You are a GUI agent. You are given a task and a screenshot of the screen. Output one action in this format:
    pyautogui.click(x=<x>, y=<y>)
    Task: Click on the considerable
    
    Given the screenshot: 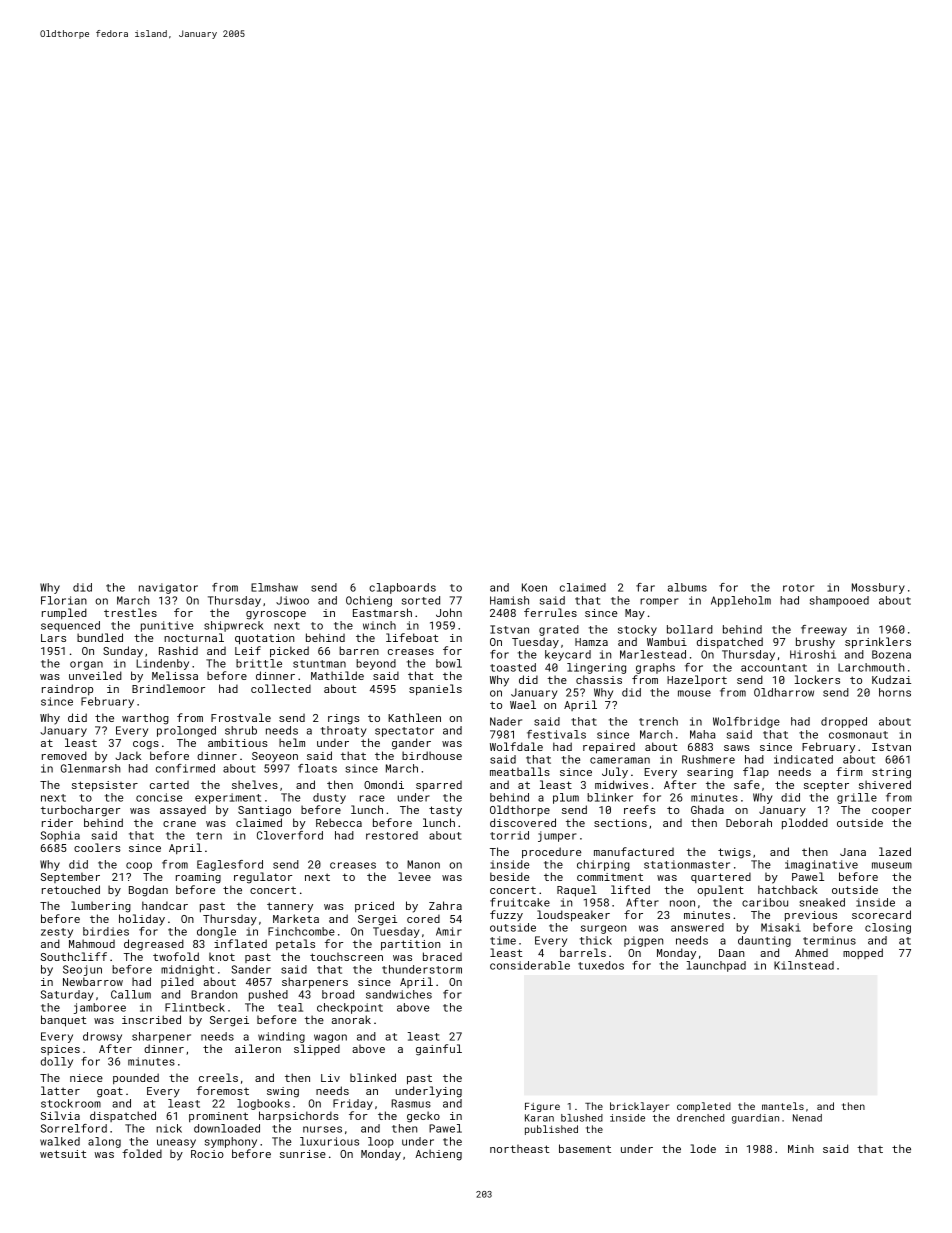 What is the action you would take?
    pyautogui.click(x=530, y=965)
